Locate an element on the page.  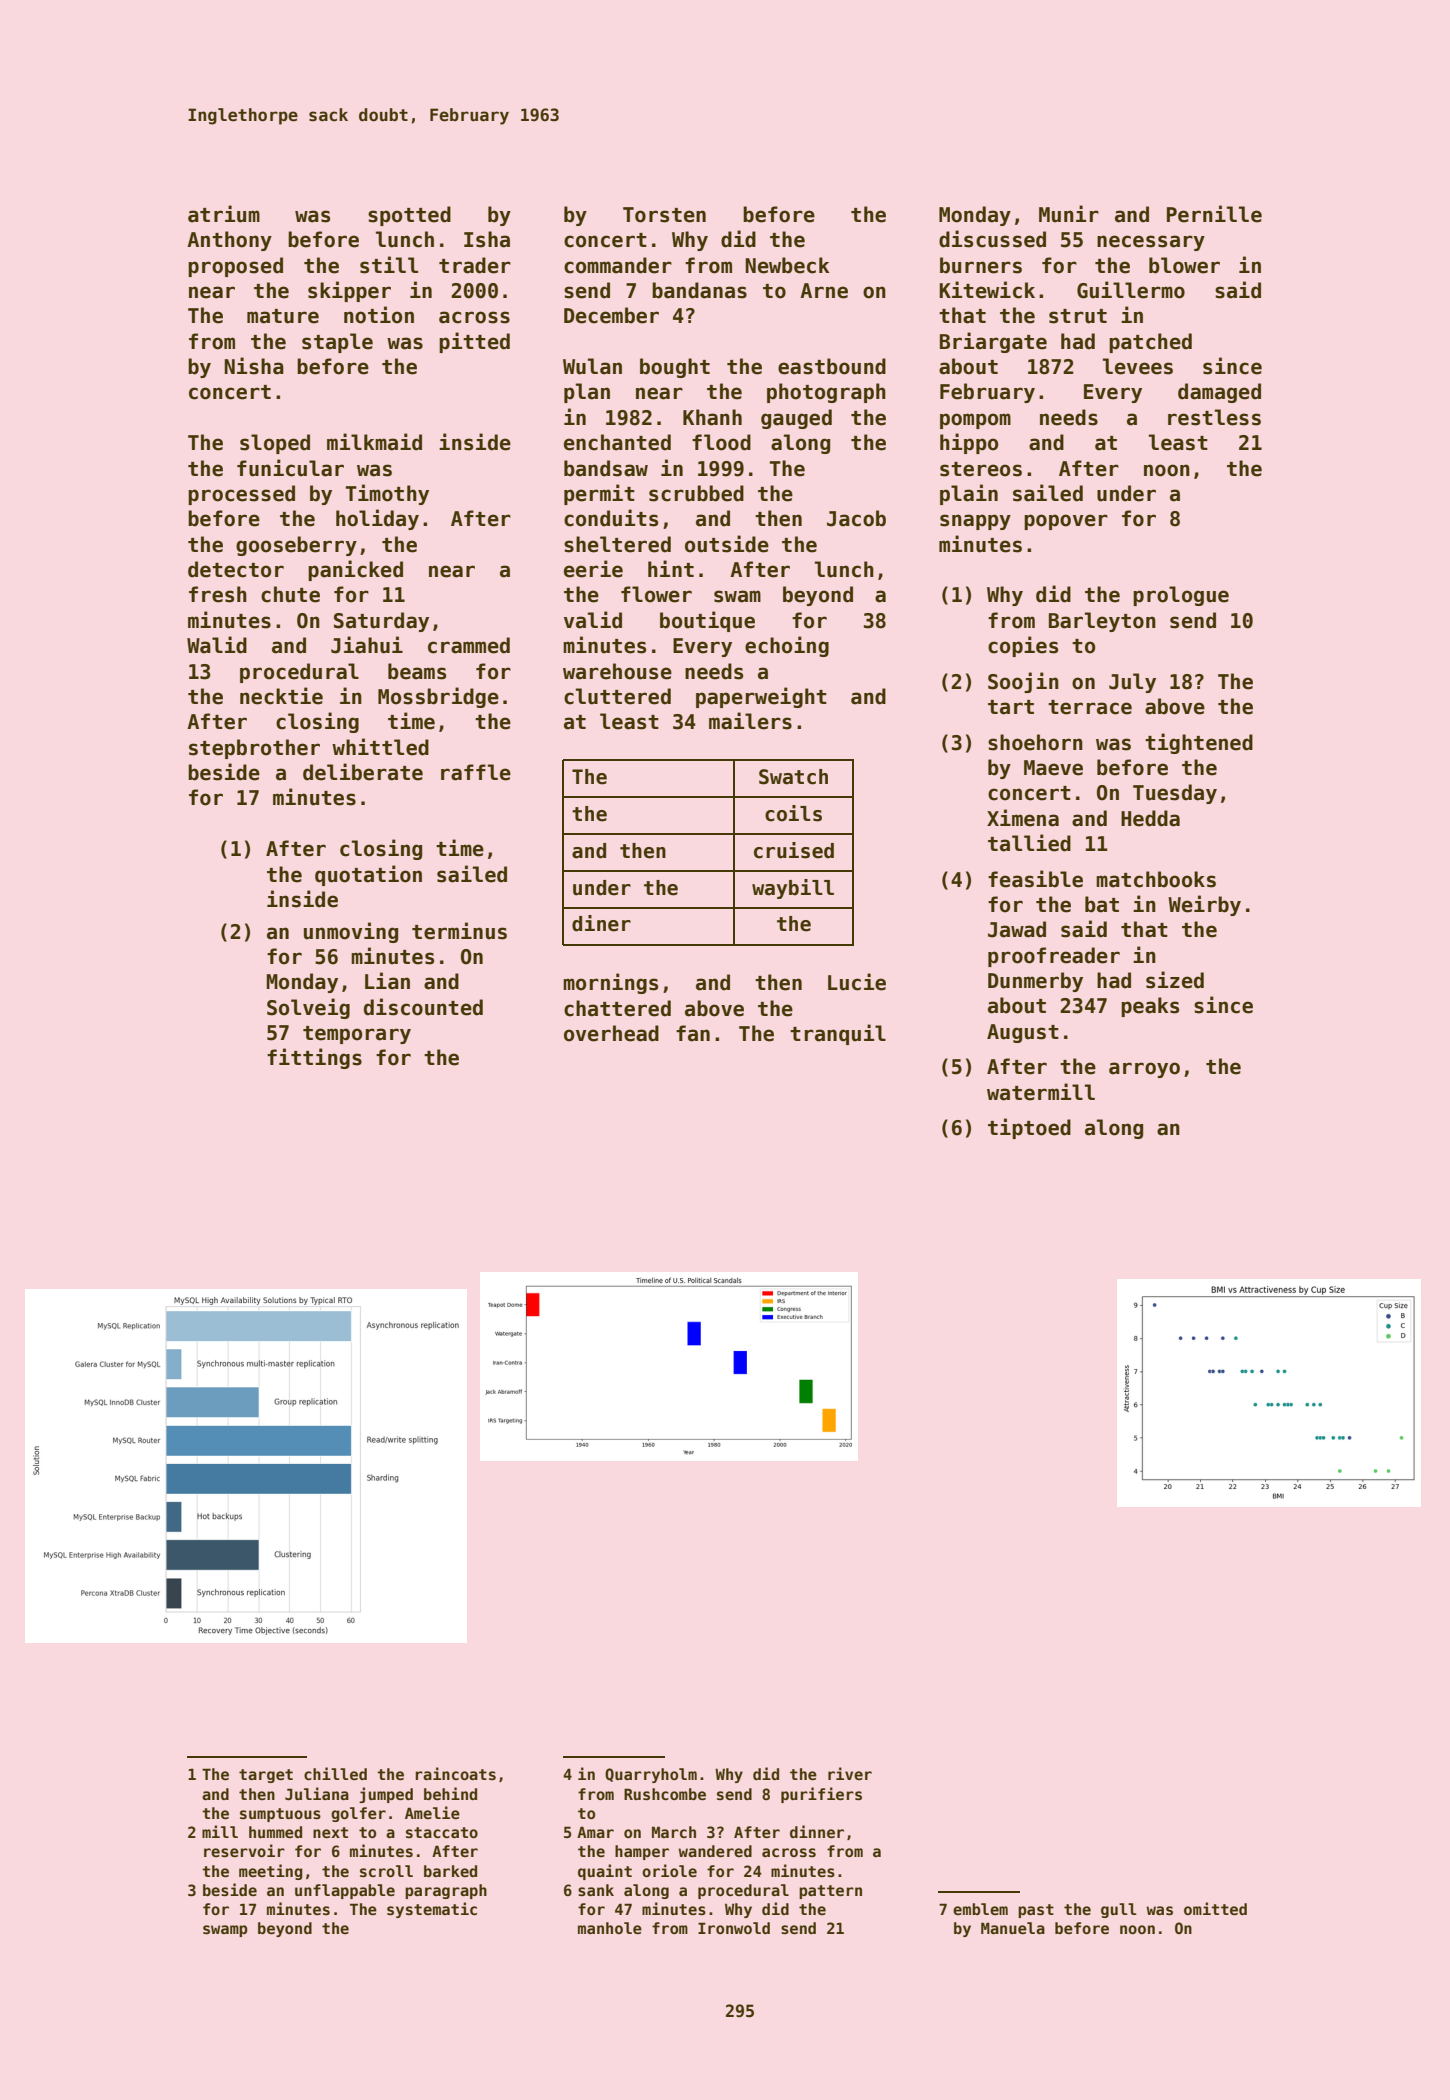
deliberate is located at coordinates (363, 772).
